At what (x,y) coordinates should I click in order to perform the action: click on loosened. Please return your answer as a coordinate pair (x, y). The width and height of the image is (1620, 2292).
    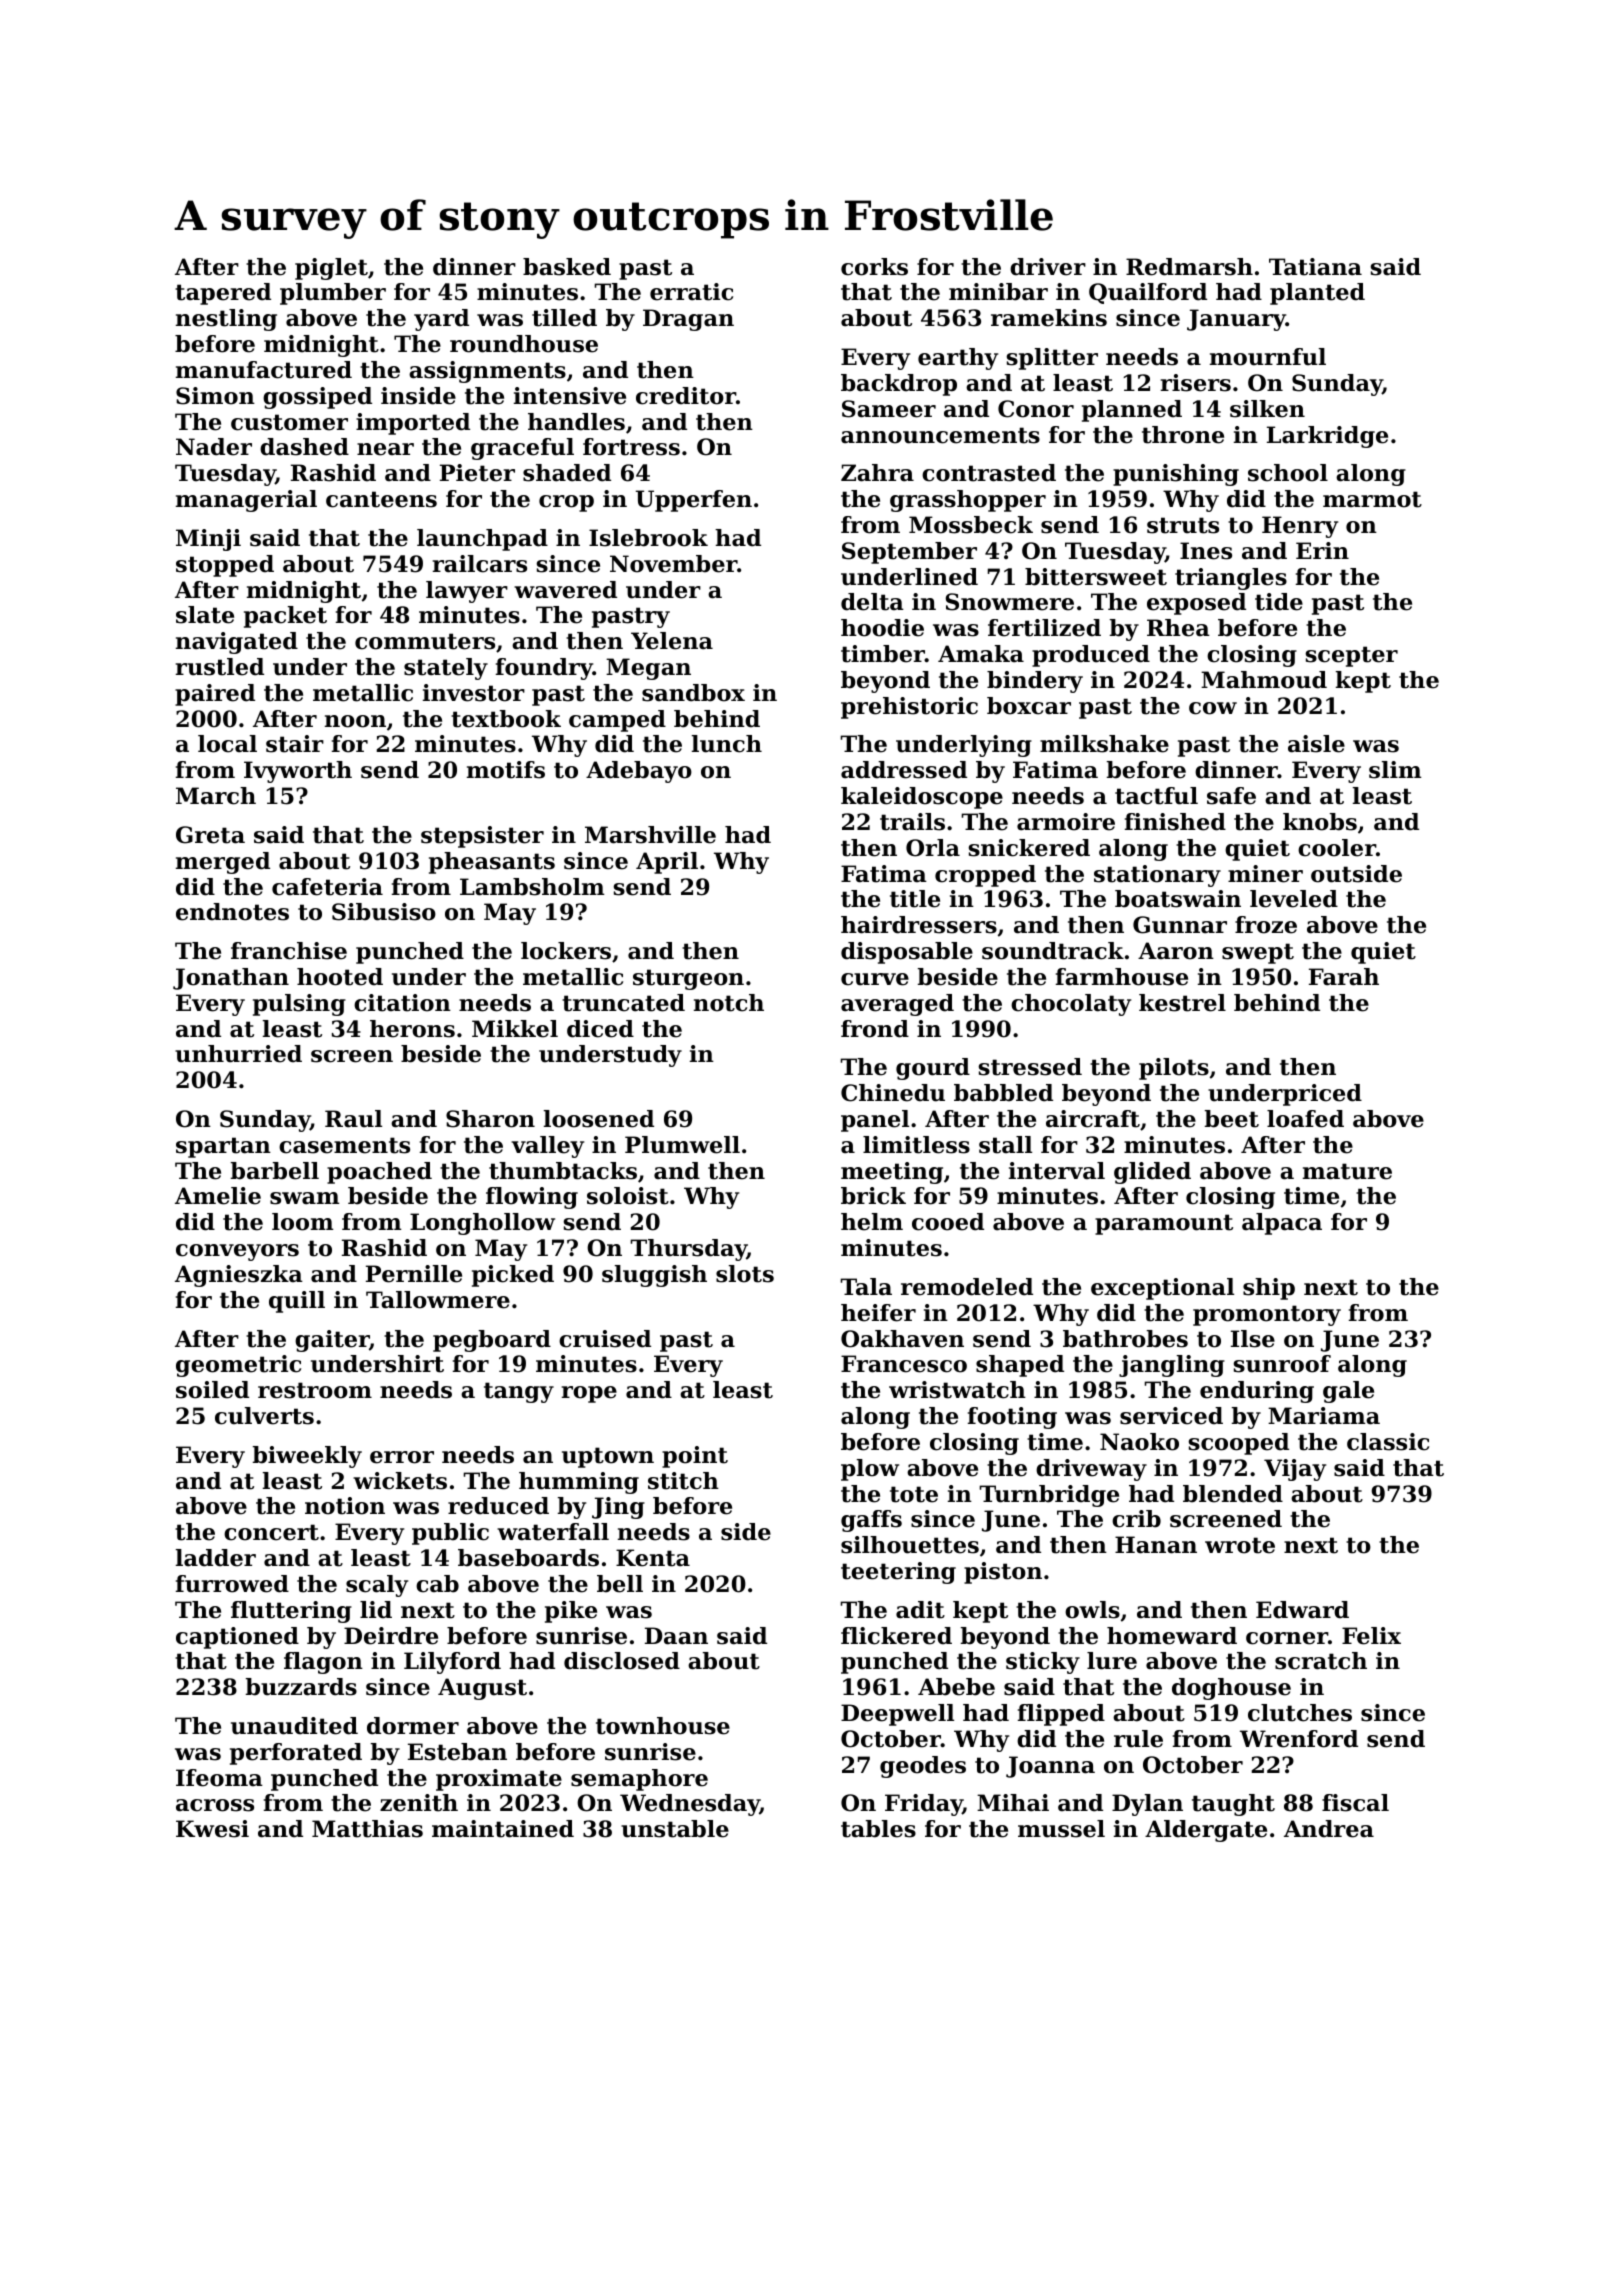
    Looking at the image, I should click on (599, 1119).
